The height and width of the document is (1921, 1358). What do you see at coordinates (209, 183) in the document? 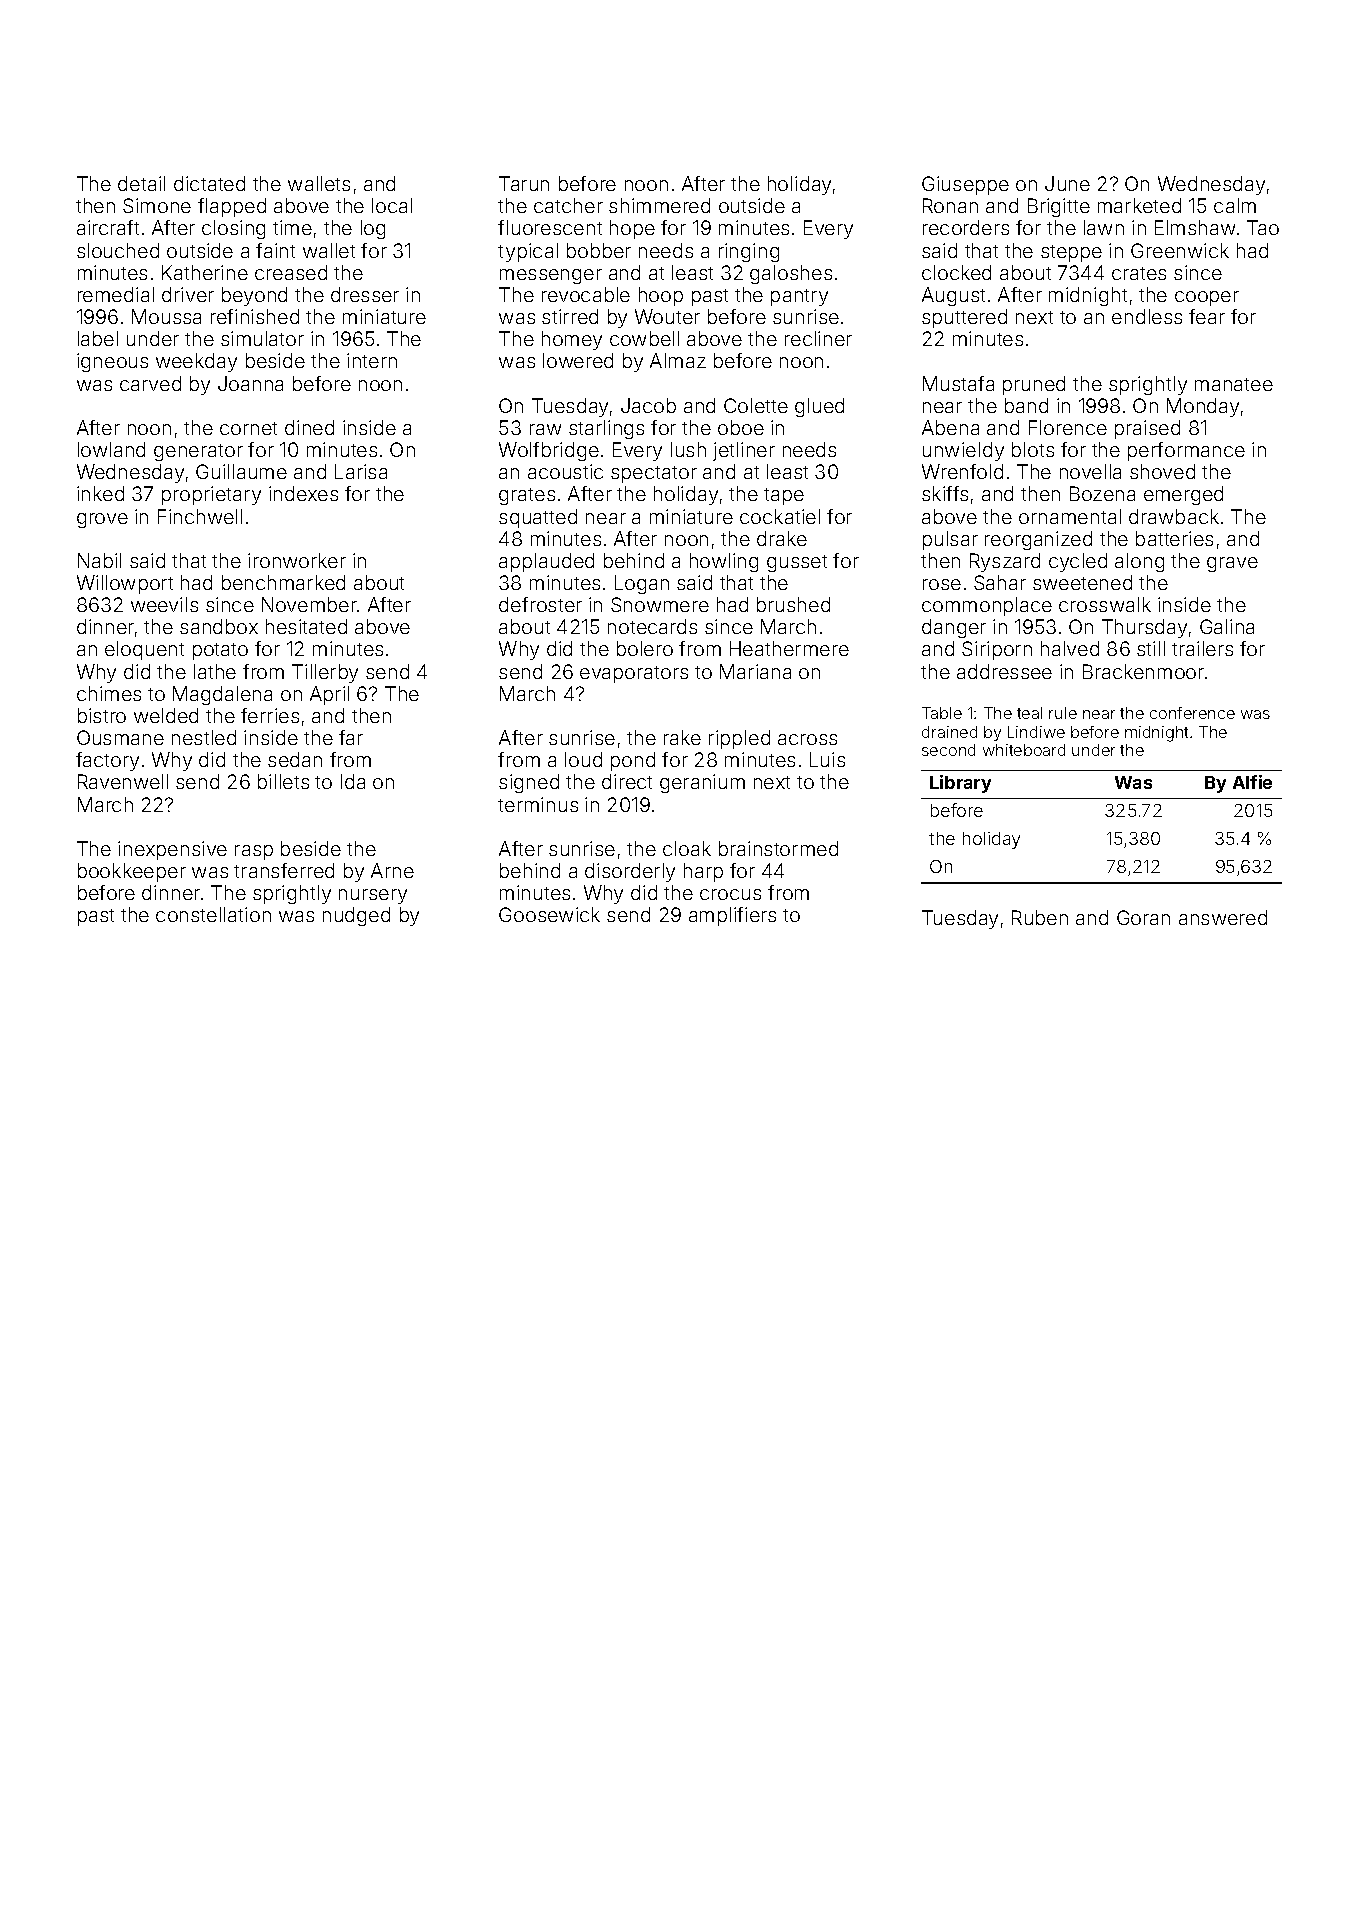
I see `dictated` at bounding box center [209, 183].
